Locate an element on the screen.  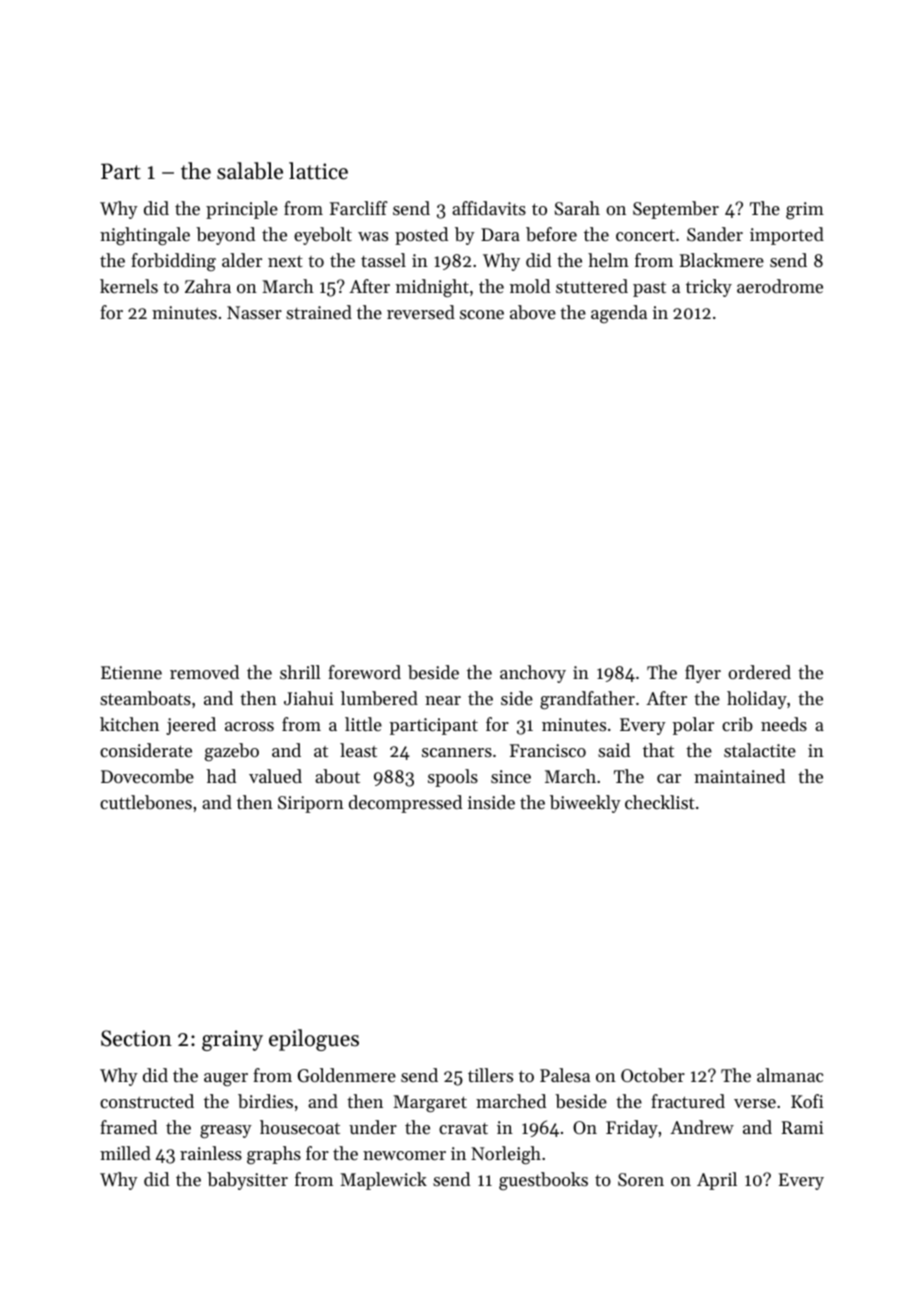
removed is located at coordinates (204, 672).
